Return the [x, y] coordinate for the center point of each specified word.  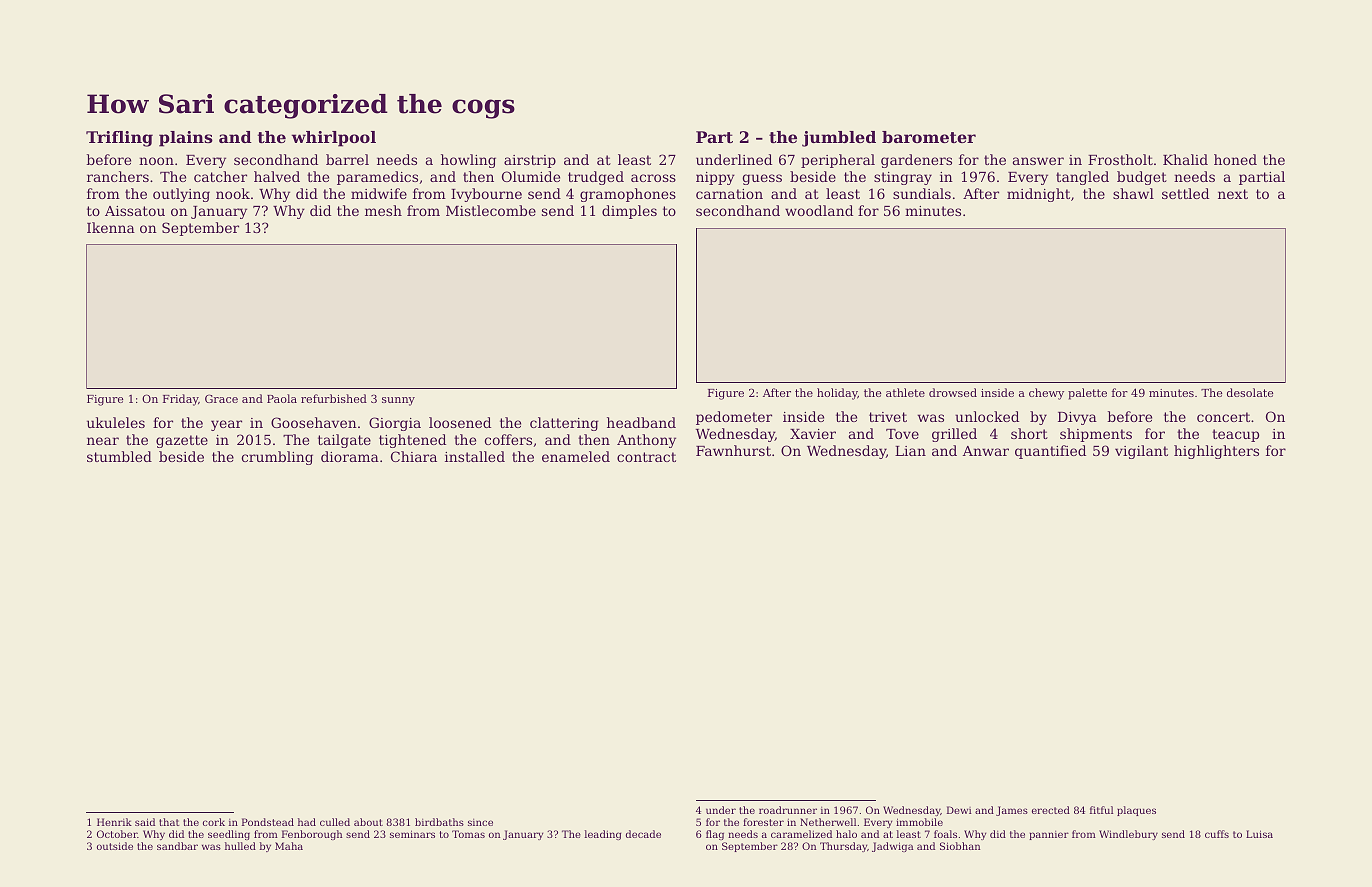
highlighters [1216, 452]
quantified [1050, 452]
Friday [180, 400]
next [1233, 194]
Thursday [843, 847]
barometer [929, 137]
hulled [240, 846]
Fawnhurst [733, 450]
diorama [350, 456]
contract [646, 457]
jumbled [839, 139]
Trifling [119, 139]
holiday [837, 394]
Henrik [114, 822]
